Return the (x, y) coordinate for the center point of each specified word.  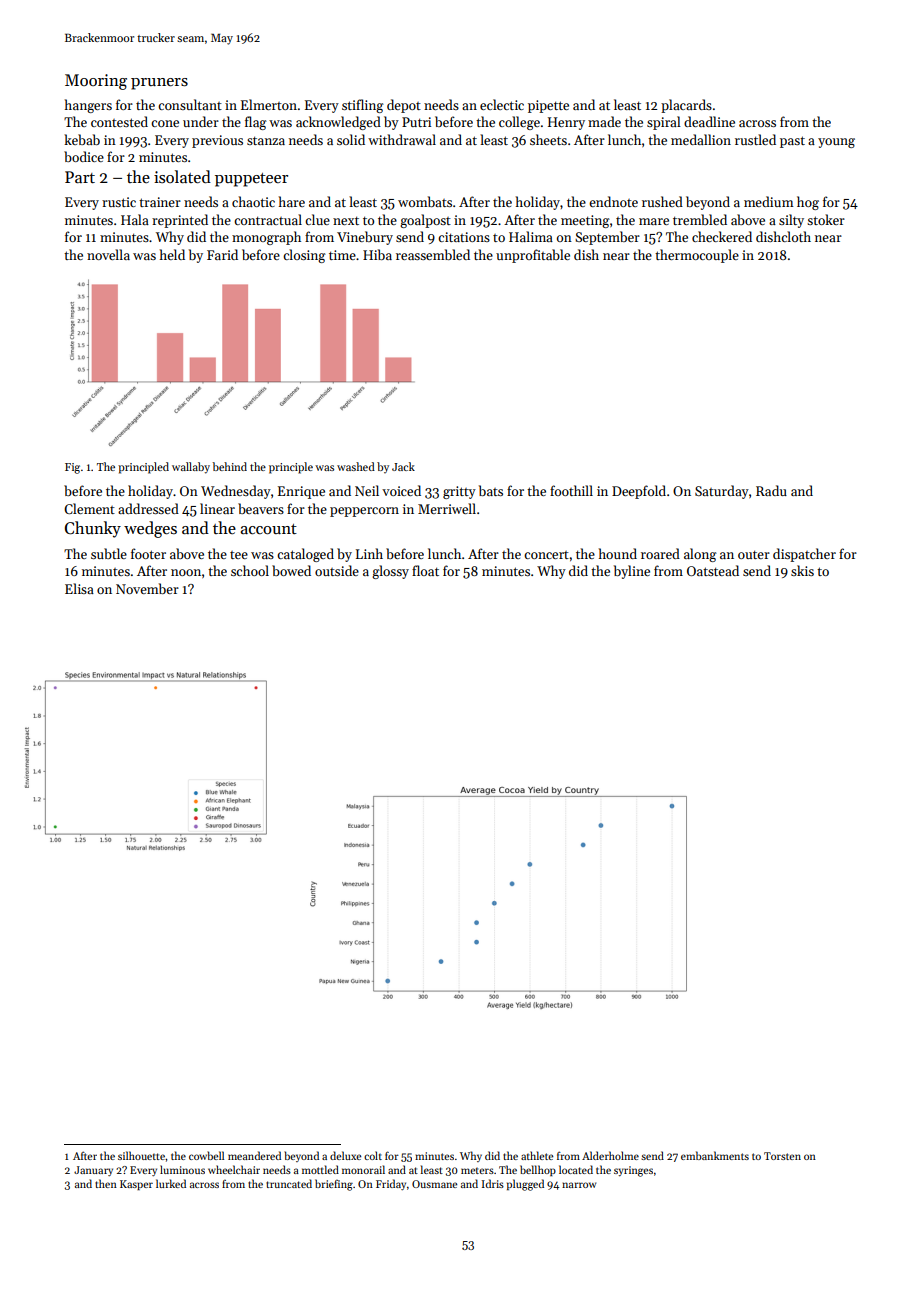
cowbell (206, 1155)
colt (373, 1155)
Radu (771, 490)
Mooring (96, 82)
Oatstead (713, 570)
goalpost (425, 221)
